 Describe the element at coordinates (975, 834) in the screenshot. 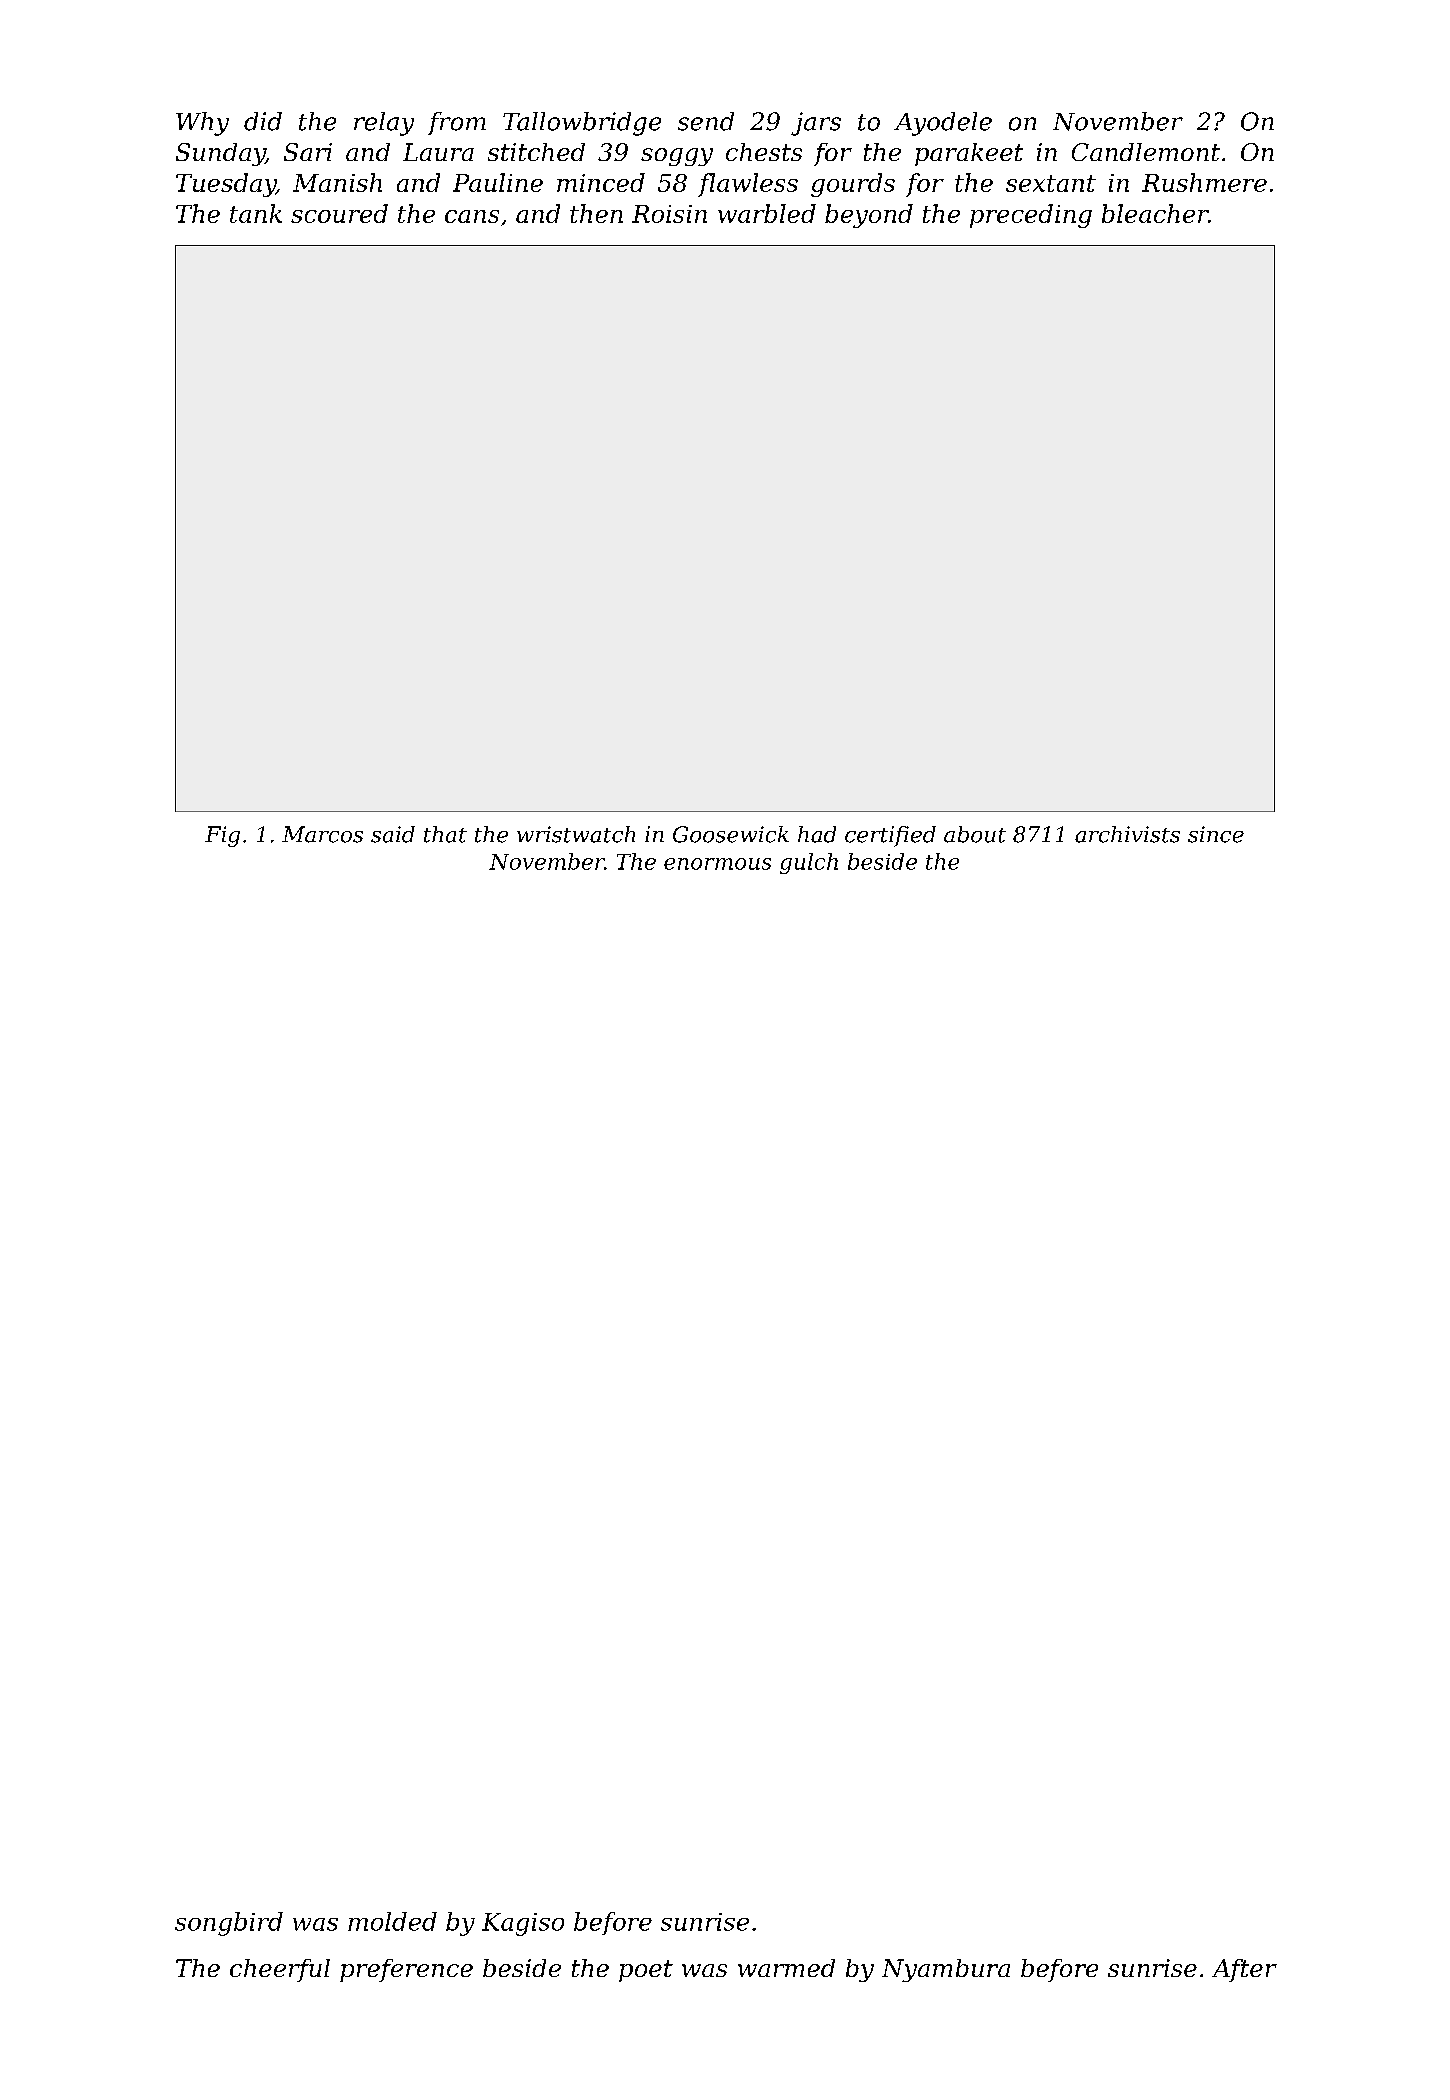

I see `about` at that location.
